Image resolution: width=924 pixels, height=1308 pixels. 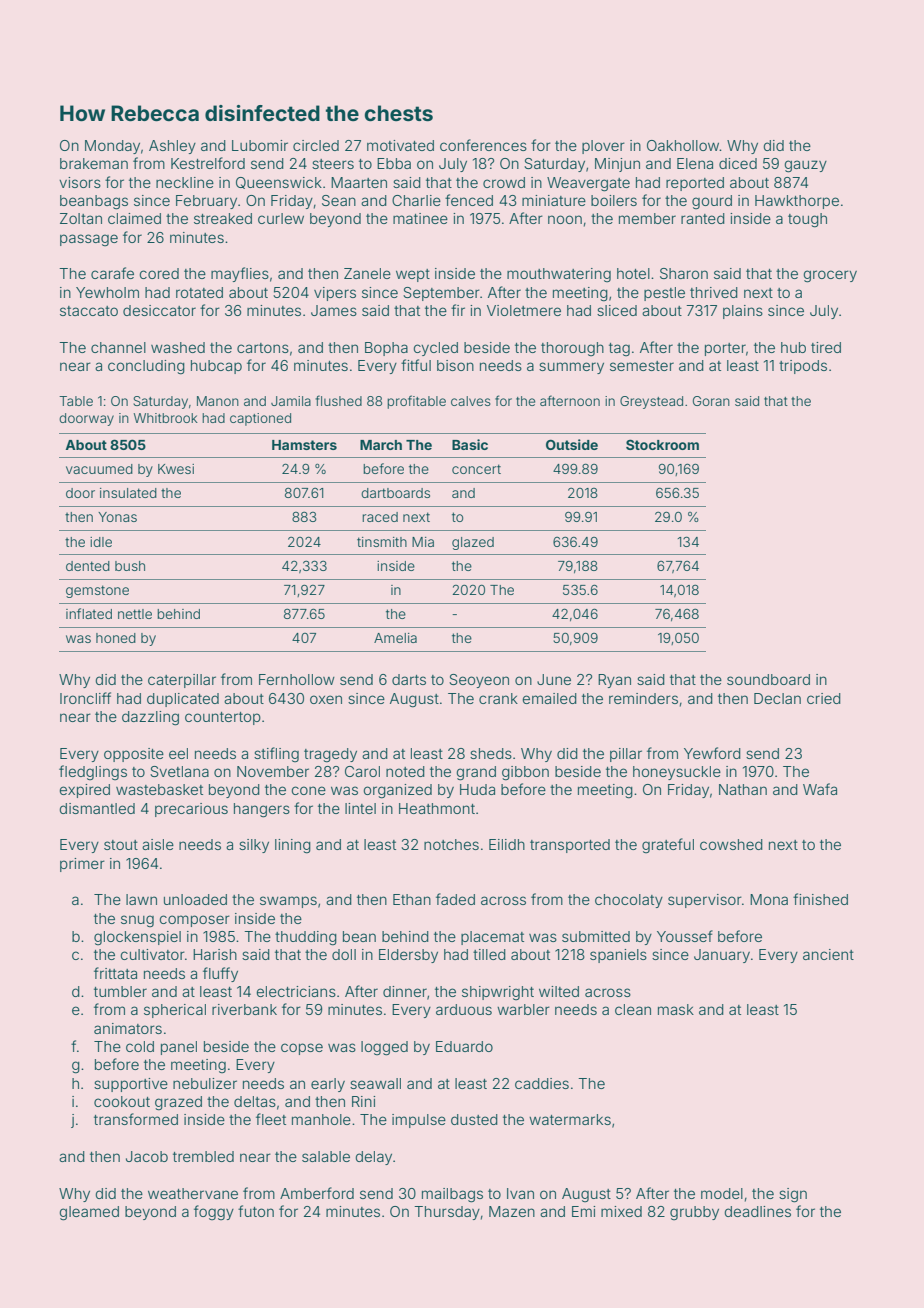 I want to click on concluding, so click(x=146, y=367).
